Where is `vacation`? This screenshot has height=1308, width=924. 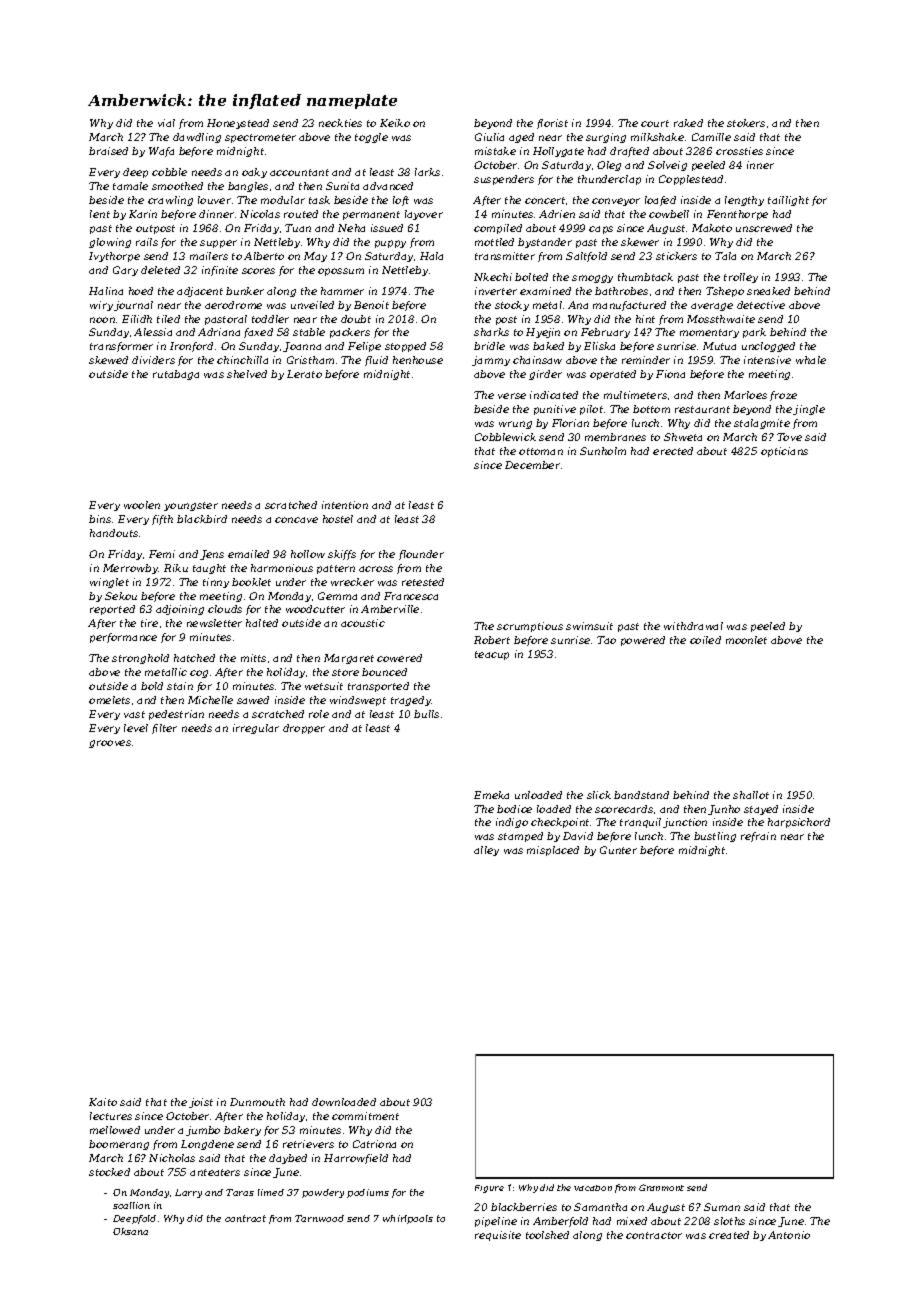
vacation is located at coordinates (593, 1188).
